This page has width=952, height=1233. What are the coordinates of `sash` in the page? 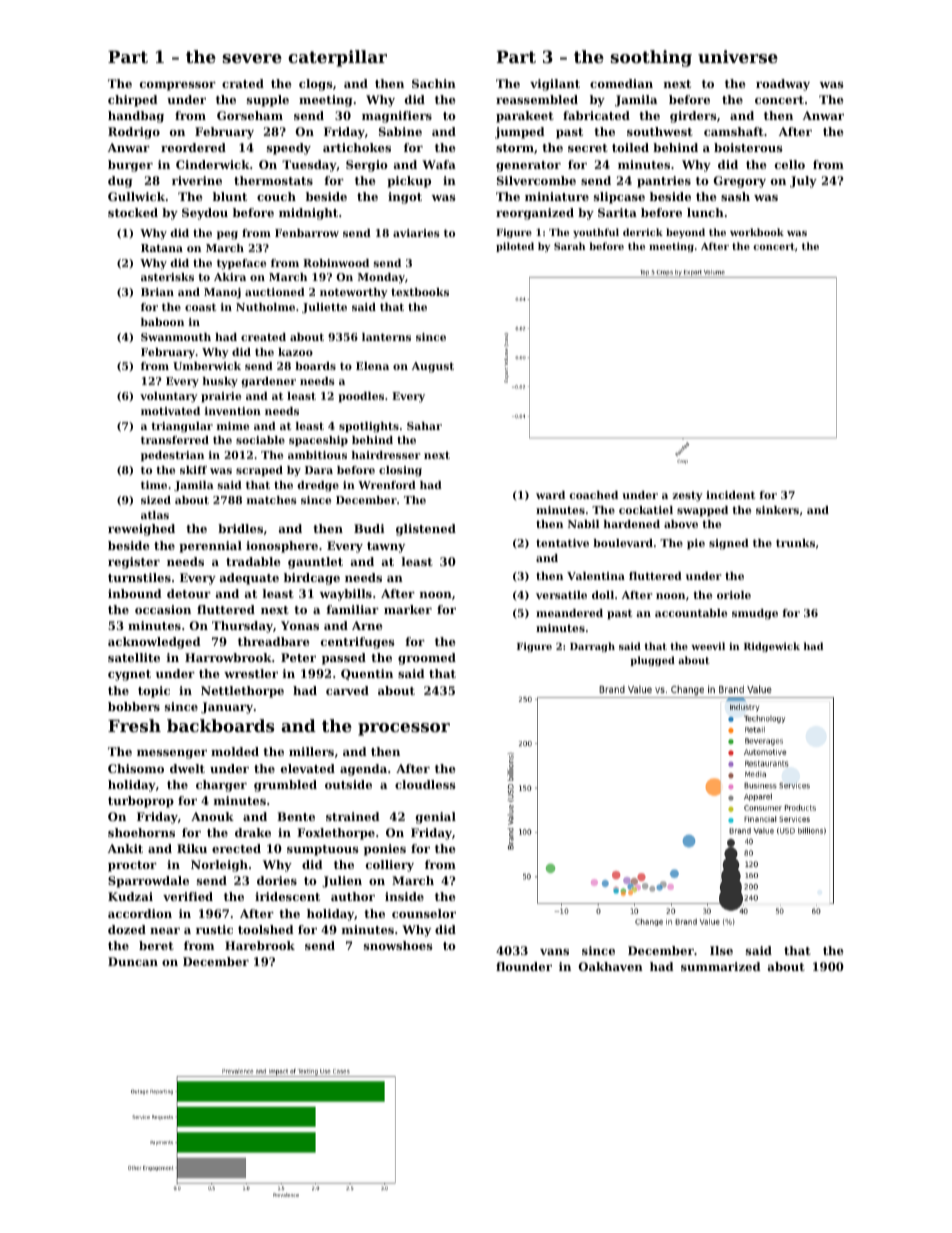 It's located at (735, 196).
